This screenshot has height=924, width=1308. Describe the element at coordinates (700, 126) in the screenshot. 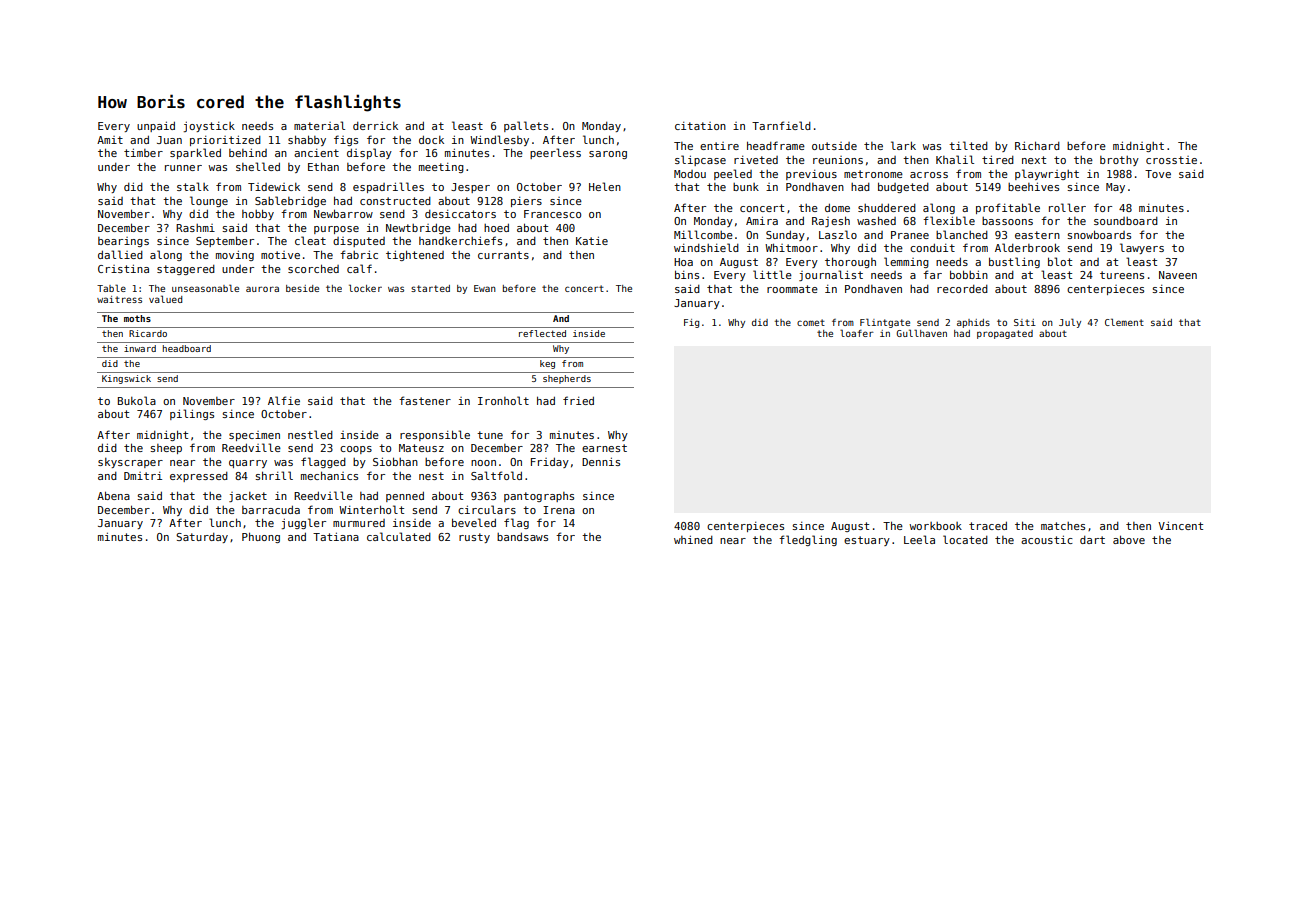

I see `citation` at that location.
